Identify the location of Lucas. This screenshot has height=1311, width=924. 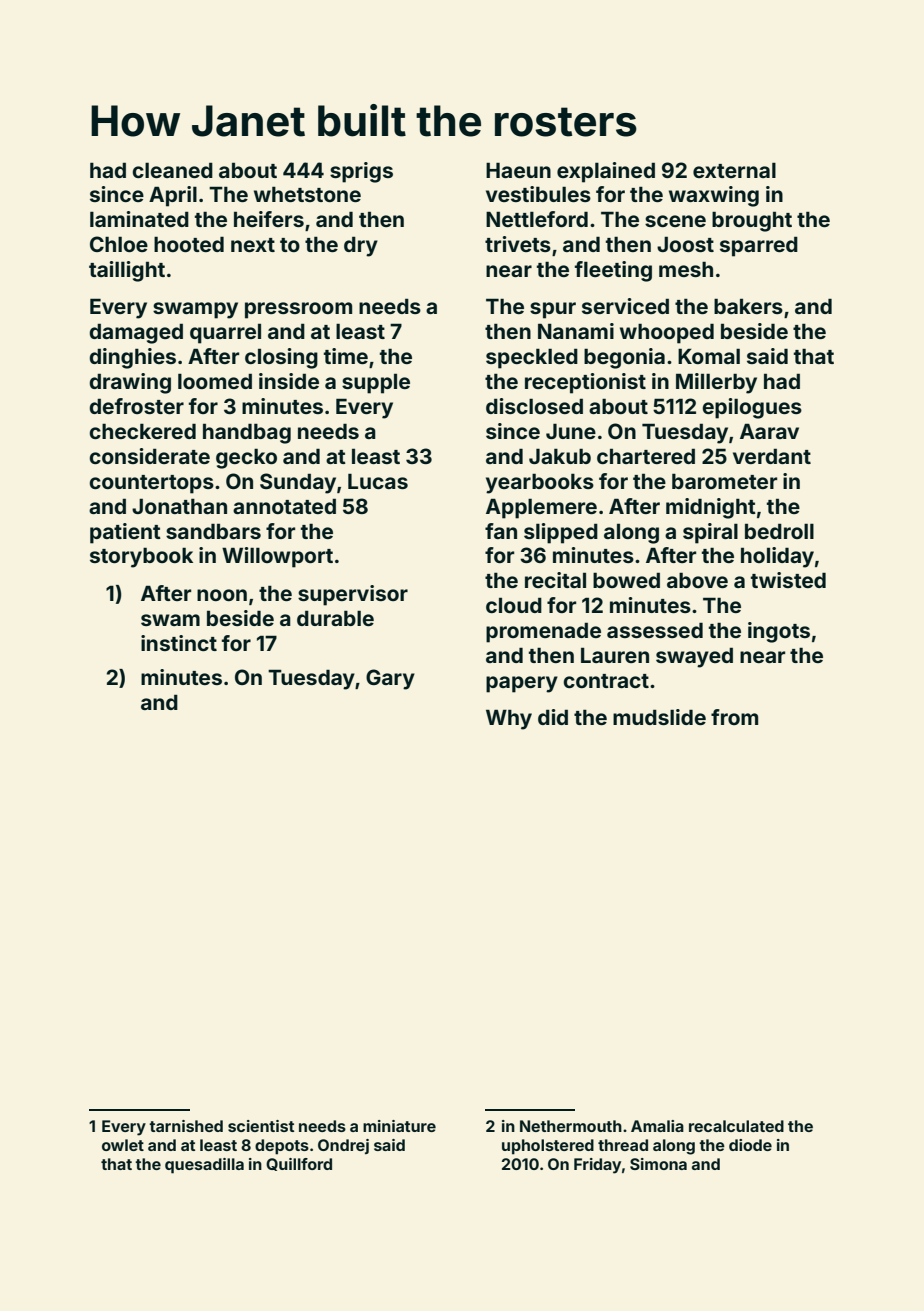
(378, 481).
